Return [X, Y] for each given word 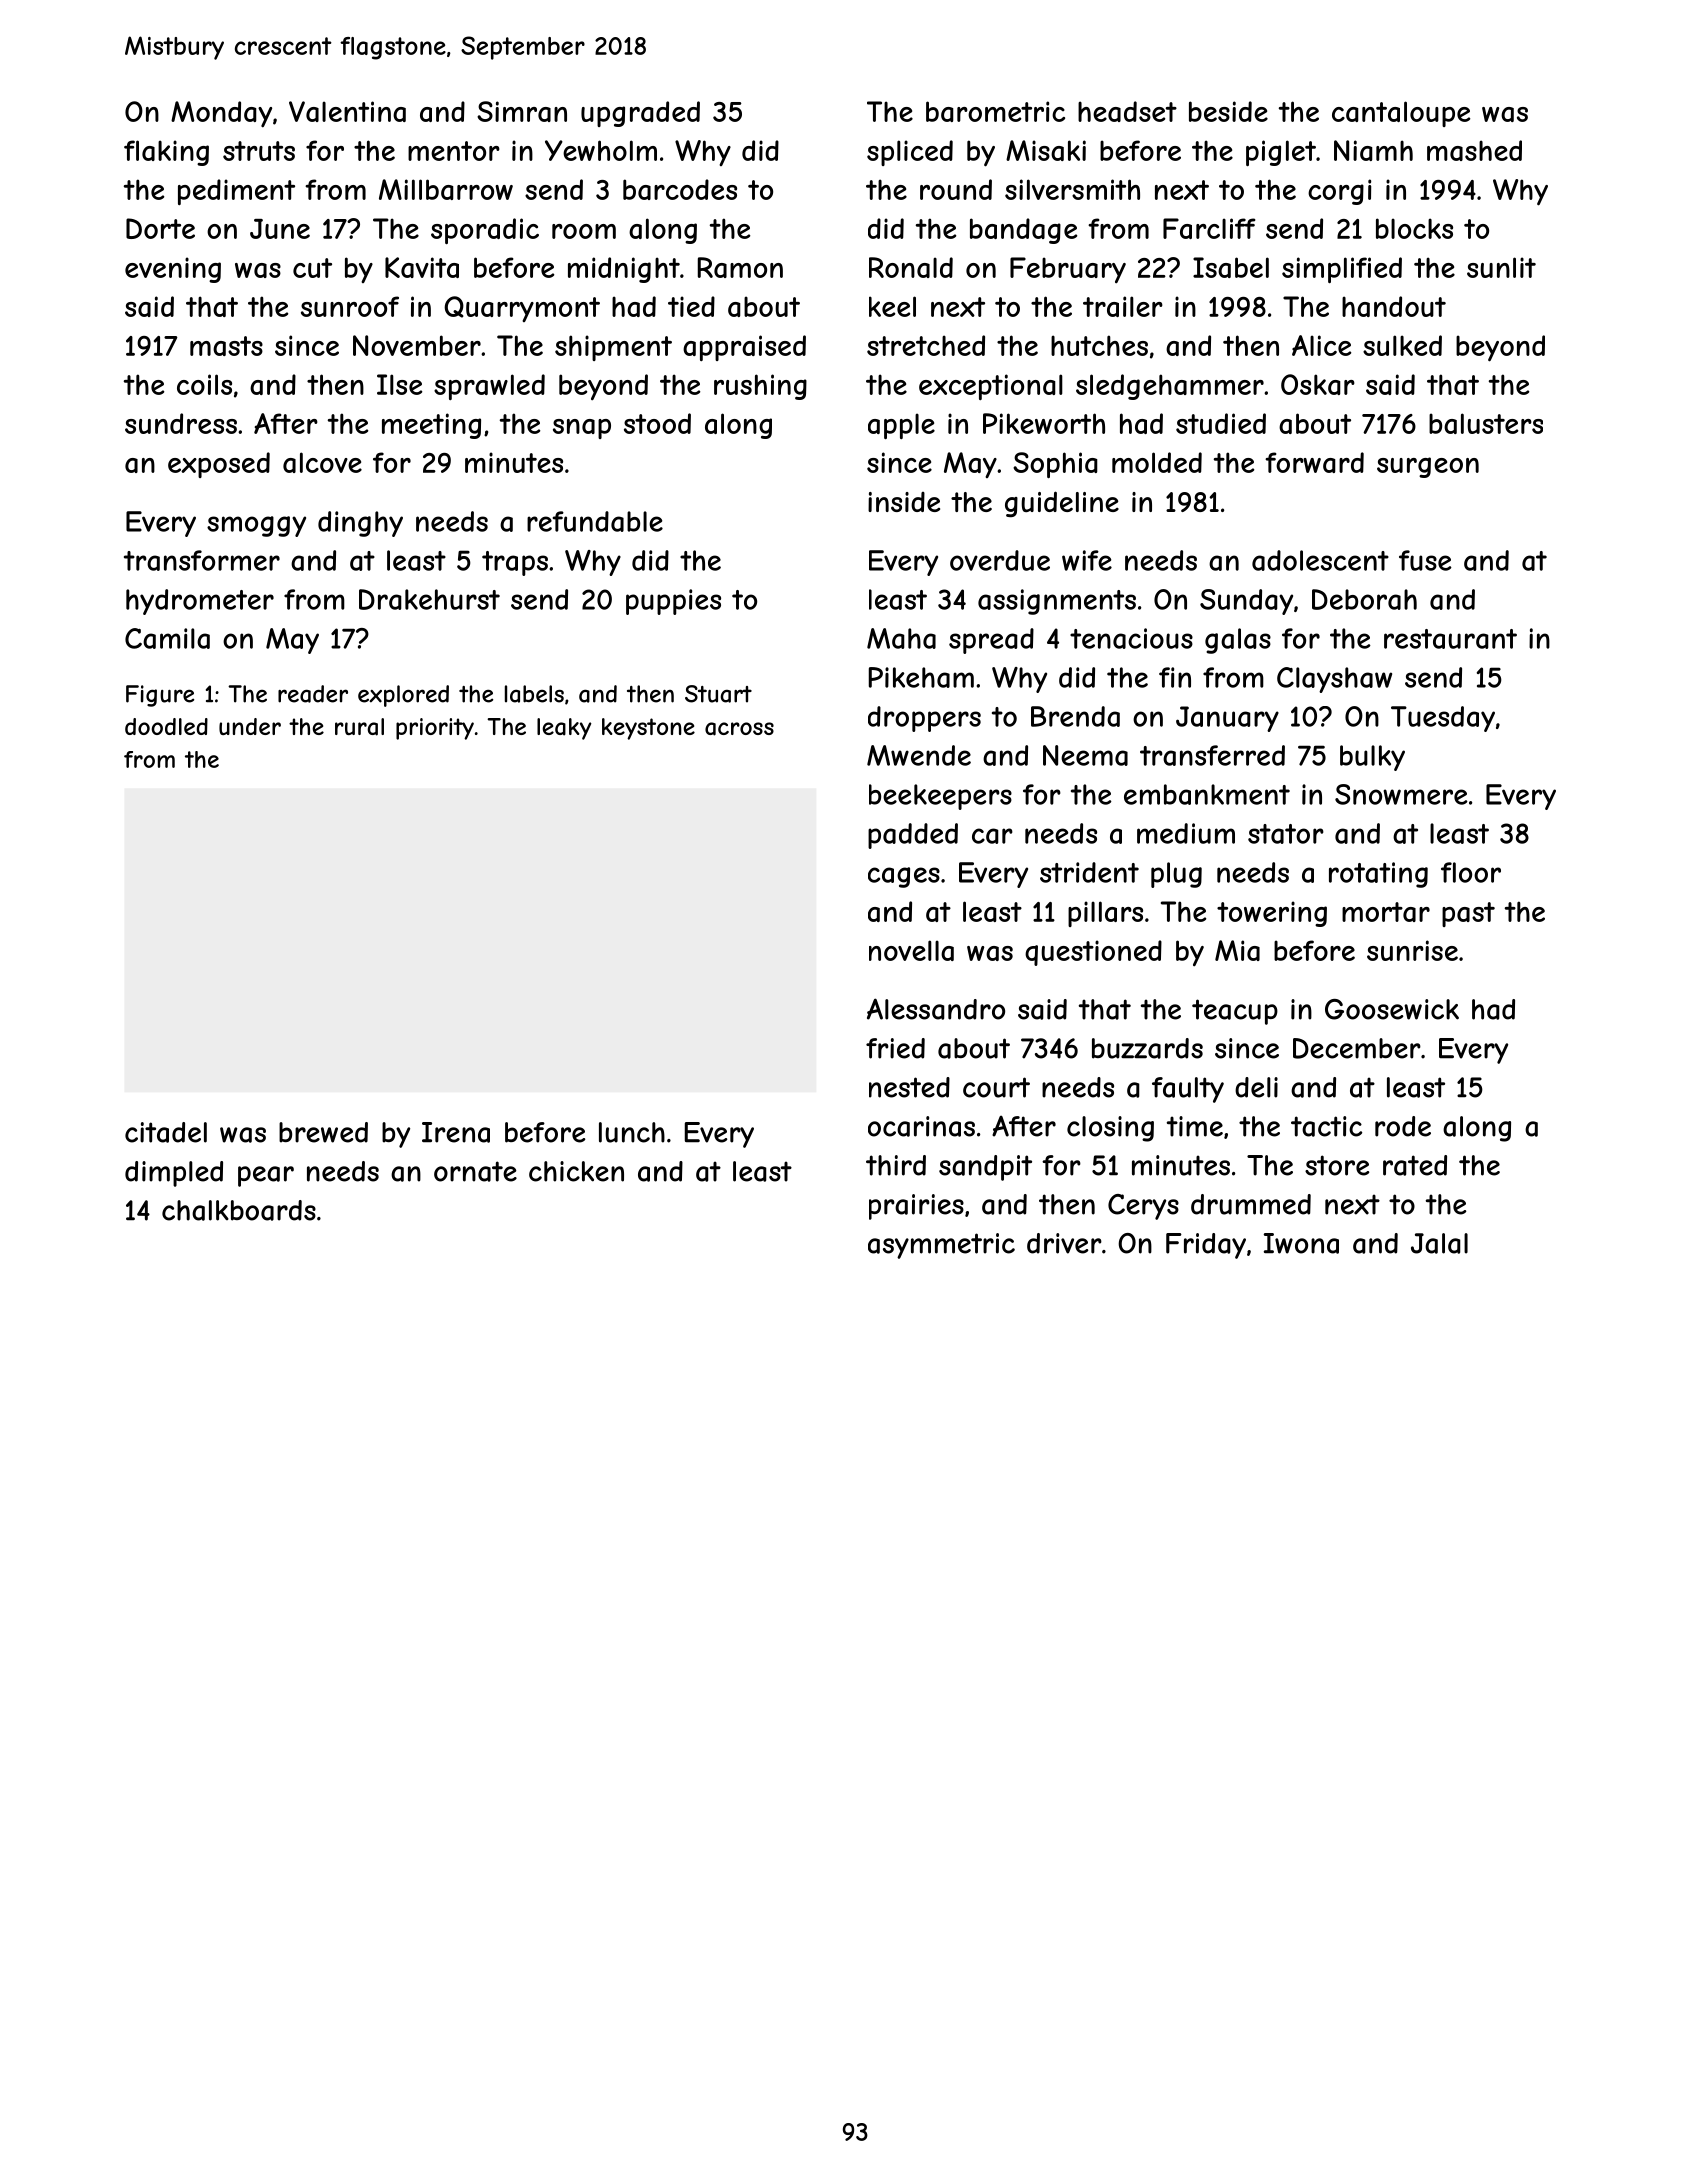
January [1227, 719]
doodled [166, 726]
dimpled [174, 1174]
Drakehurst [429, 599]
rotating [1378, 875]
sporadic [485, 231]
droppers [924, 719]
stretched [926, 345]
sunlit [1501, 267]
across [739, 729]
